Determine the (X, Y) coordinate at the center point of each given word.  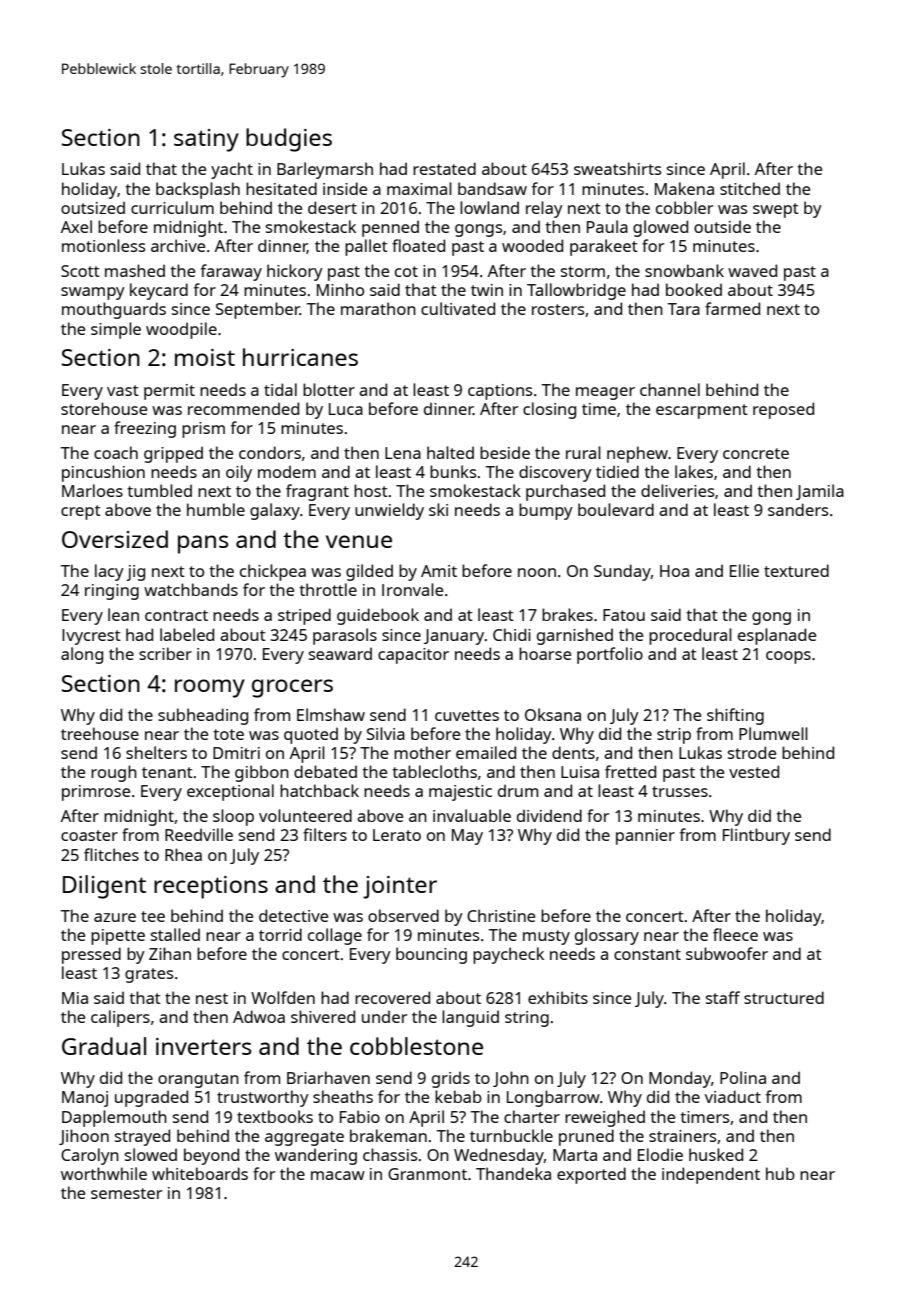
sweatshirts (617, 168)
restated (444, 168)
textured (796, 570)
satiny (206, 140)
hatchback (319, 790)
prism (203, 430)
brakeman (388, 1135)
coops (788, 657)
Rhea (183, 854)
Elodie (660, 1154)
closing (549, 410)
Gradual (104, 1046)
